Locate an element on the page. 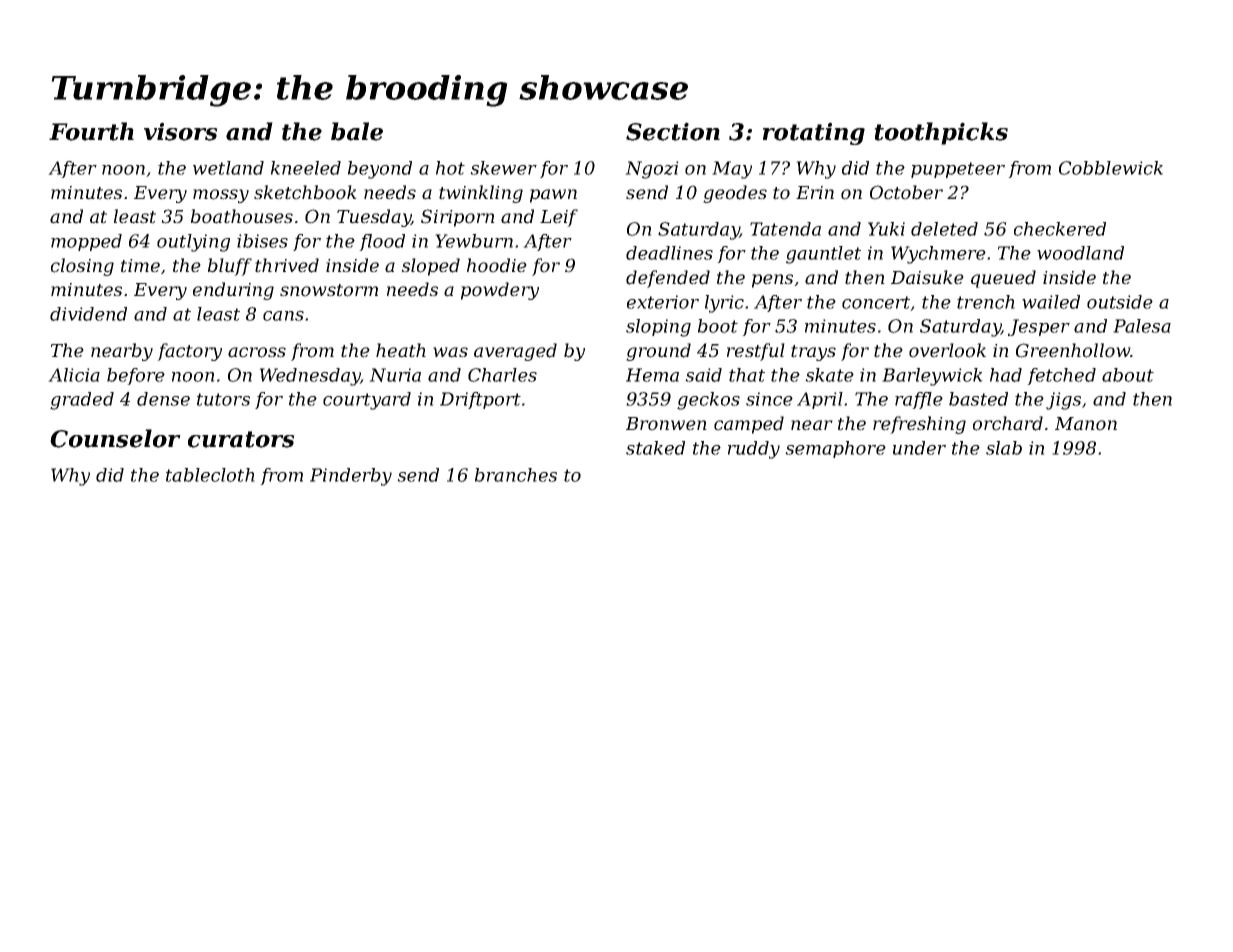 The image size is (1233, 952). cans is located at coordinates (283, 316).
